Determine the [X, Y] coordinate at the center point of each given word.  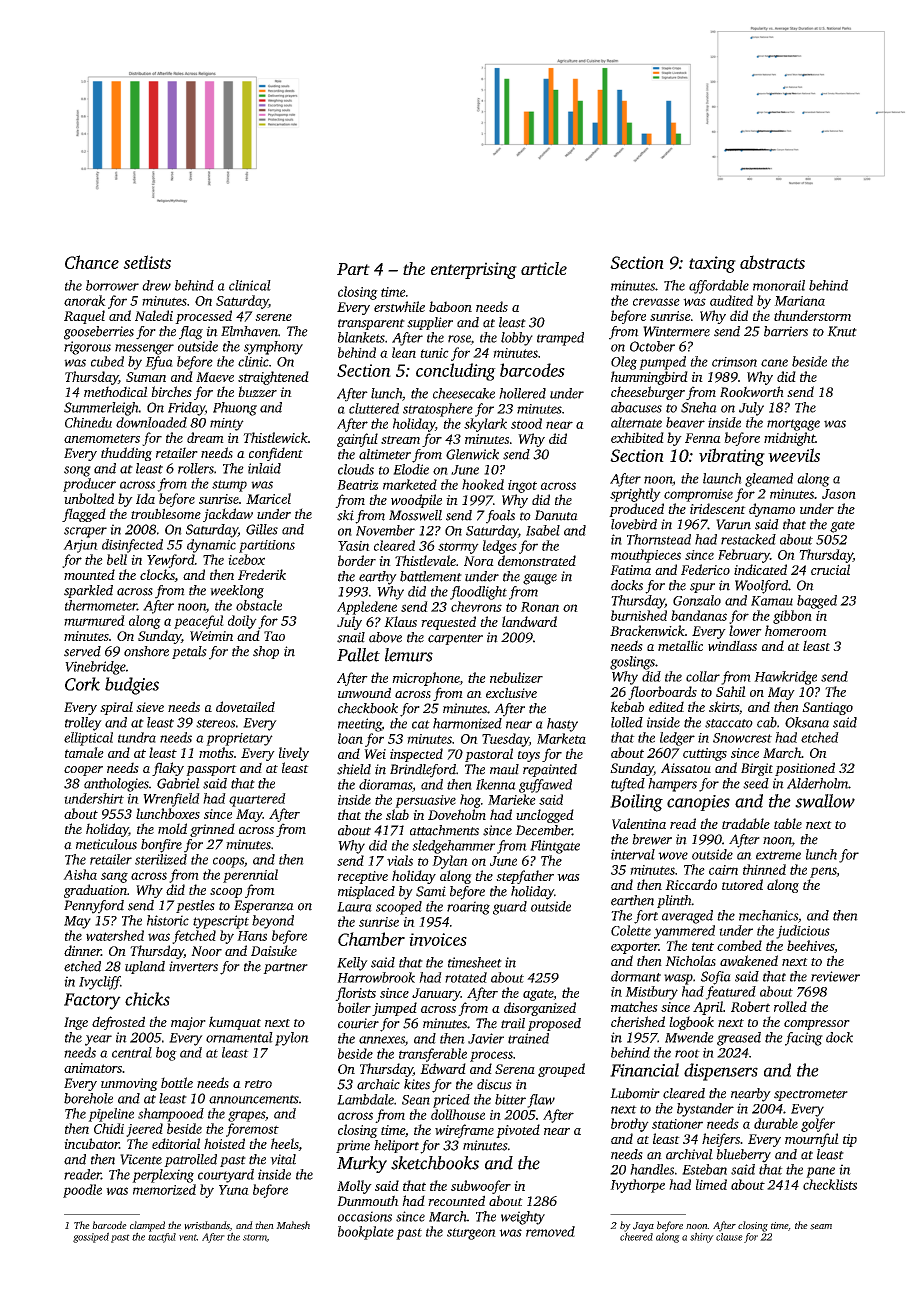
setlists [147, 262]
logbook [691, 1023]
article [544, 268]
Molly [354, 1187]
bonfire [161, 846]
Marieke [512, 799]
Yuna [234, 1190]
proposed [554, 1024]
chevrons [476, 606]
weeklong [237, 592]
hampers [672, 785]
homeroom [796, 630]
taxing [712, 264]
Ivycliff [100, 983]
